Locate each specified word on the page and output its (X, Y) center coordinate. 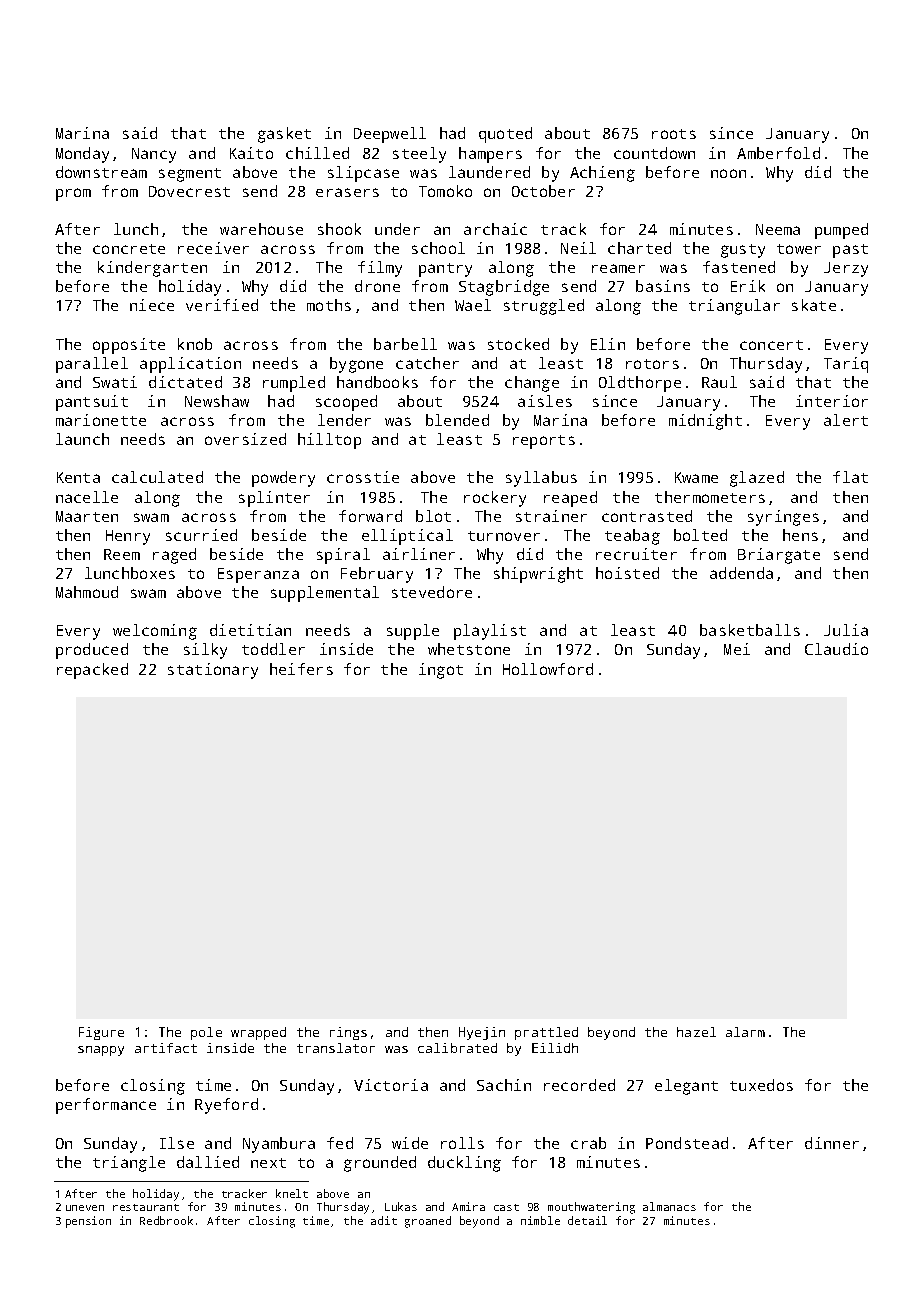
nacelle (87, 497)
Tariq (846, 365)
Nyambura (279, 1145)
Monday (82, 155)
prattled (546, 1033)
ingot (441, 671)
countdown (654, 153)
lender (344, 420)
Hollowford (548, 669)
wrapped (258, 1033)
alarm (745, 1032)
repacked (92, 671)
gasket (284, 135)
